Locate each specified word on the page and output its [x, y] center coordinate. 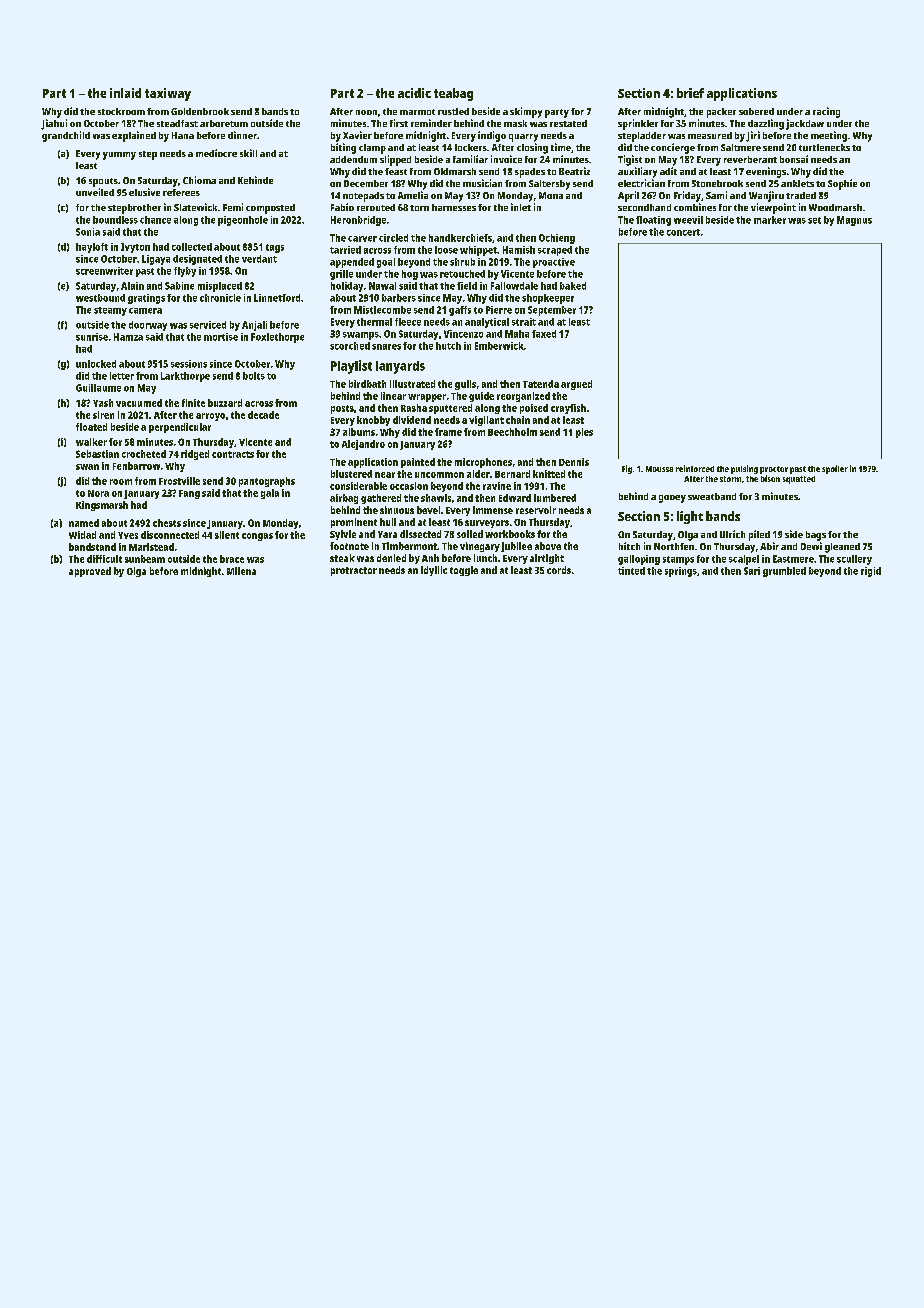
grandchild [66, 136]
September [552, 311]
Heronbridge [358, 221]
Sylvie [343, 535]
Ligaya [156, 260]
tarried [345, 250]
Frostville [179, 481]
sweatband [712, 496]
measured [710, 135]
